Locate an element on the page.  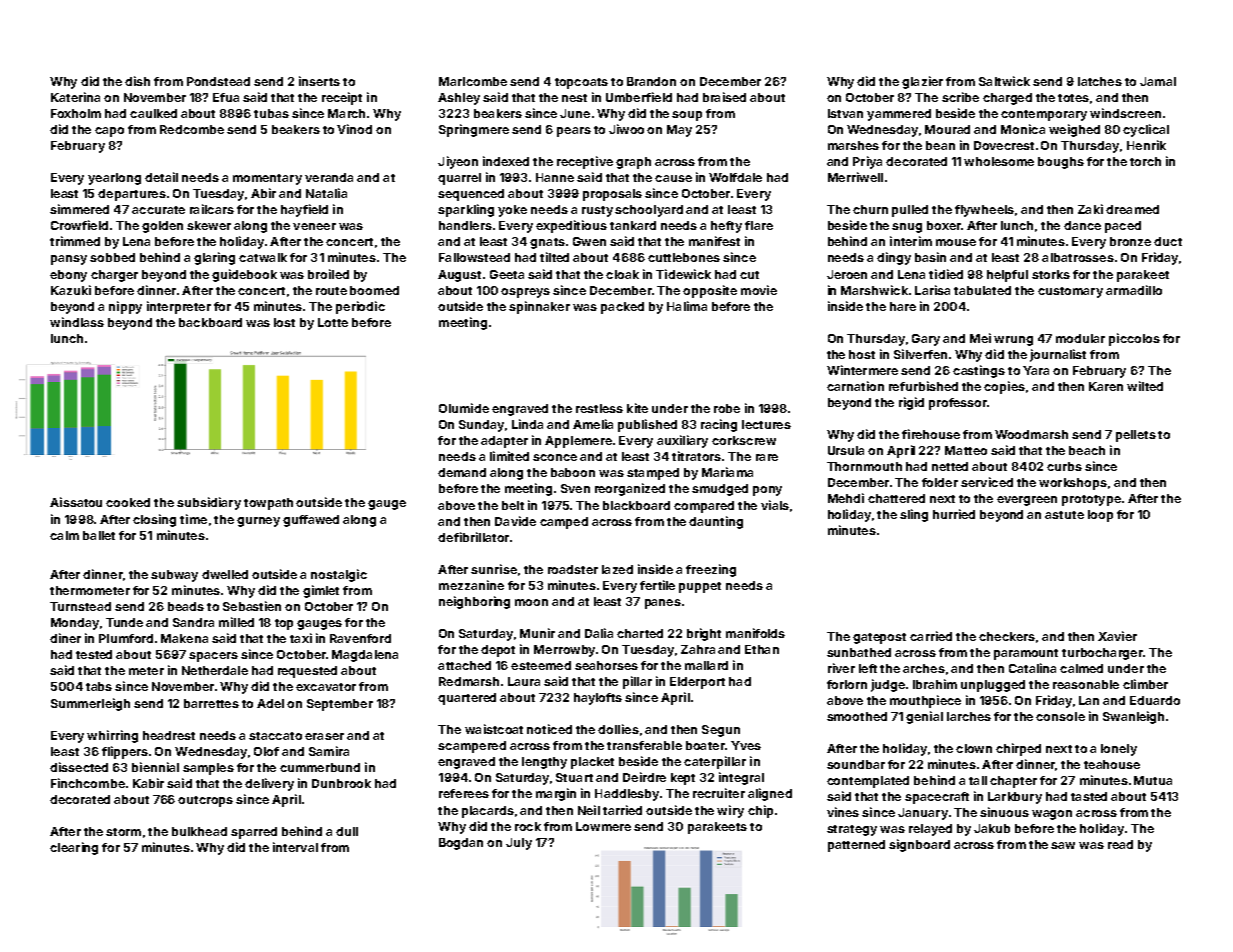
latches is located at coordinates (1100, 81).
